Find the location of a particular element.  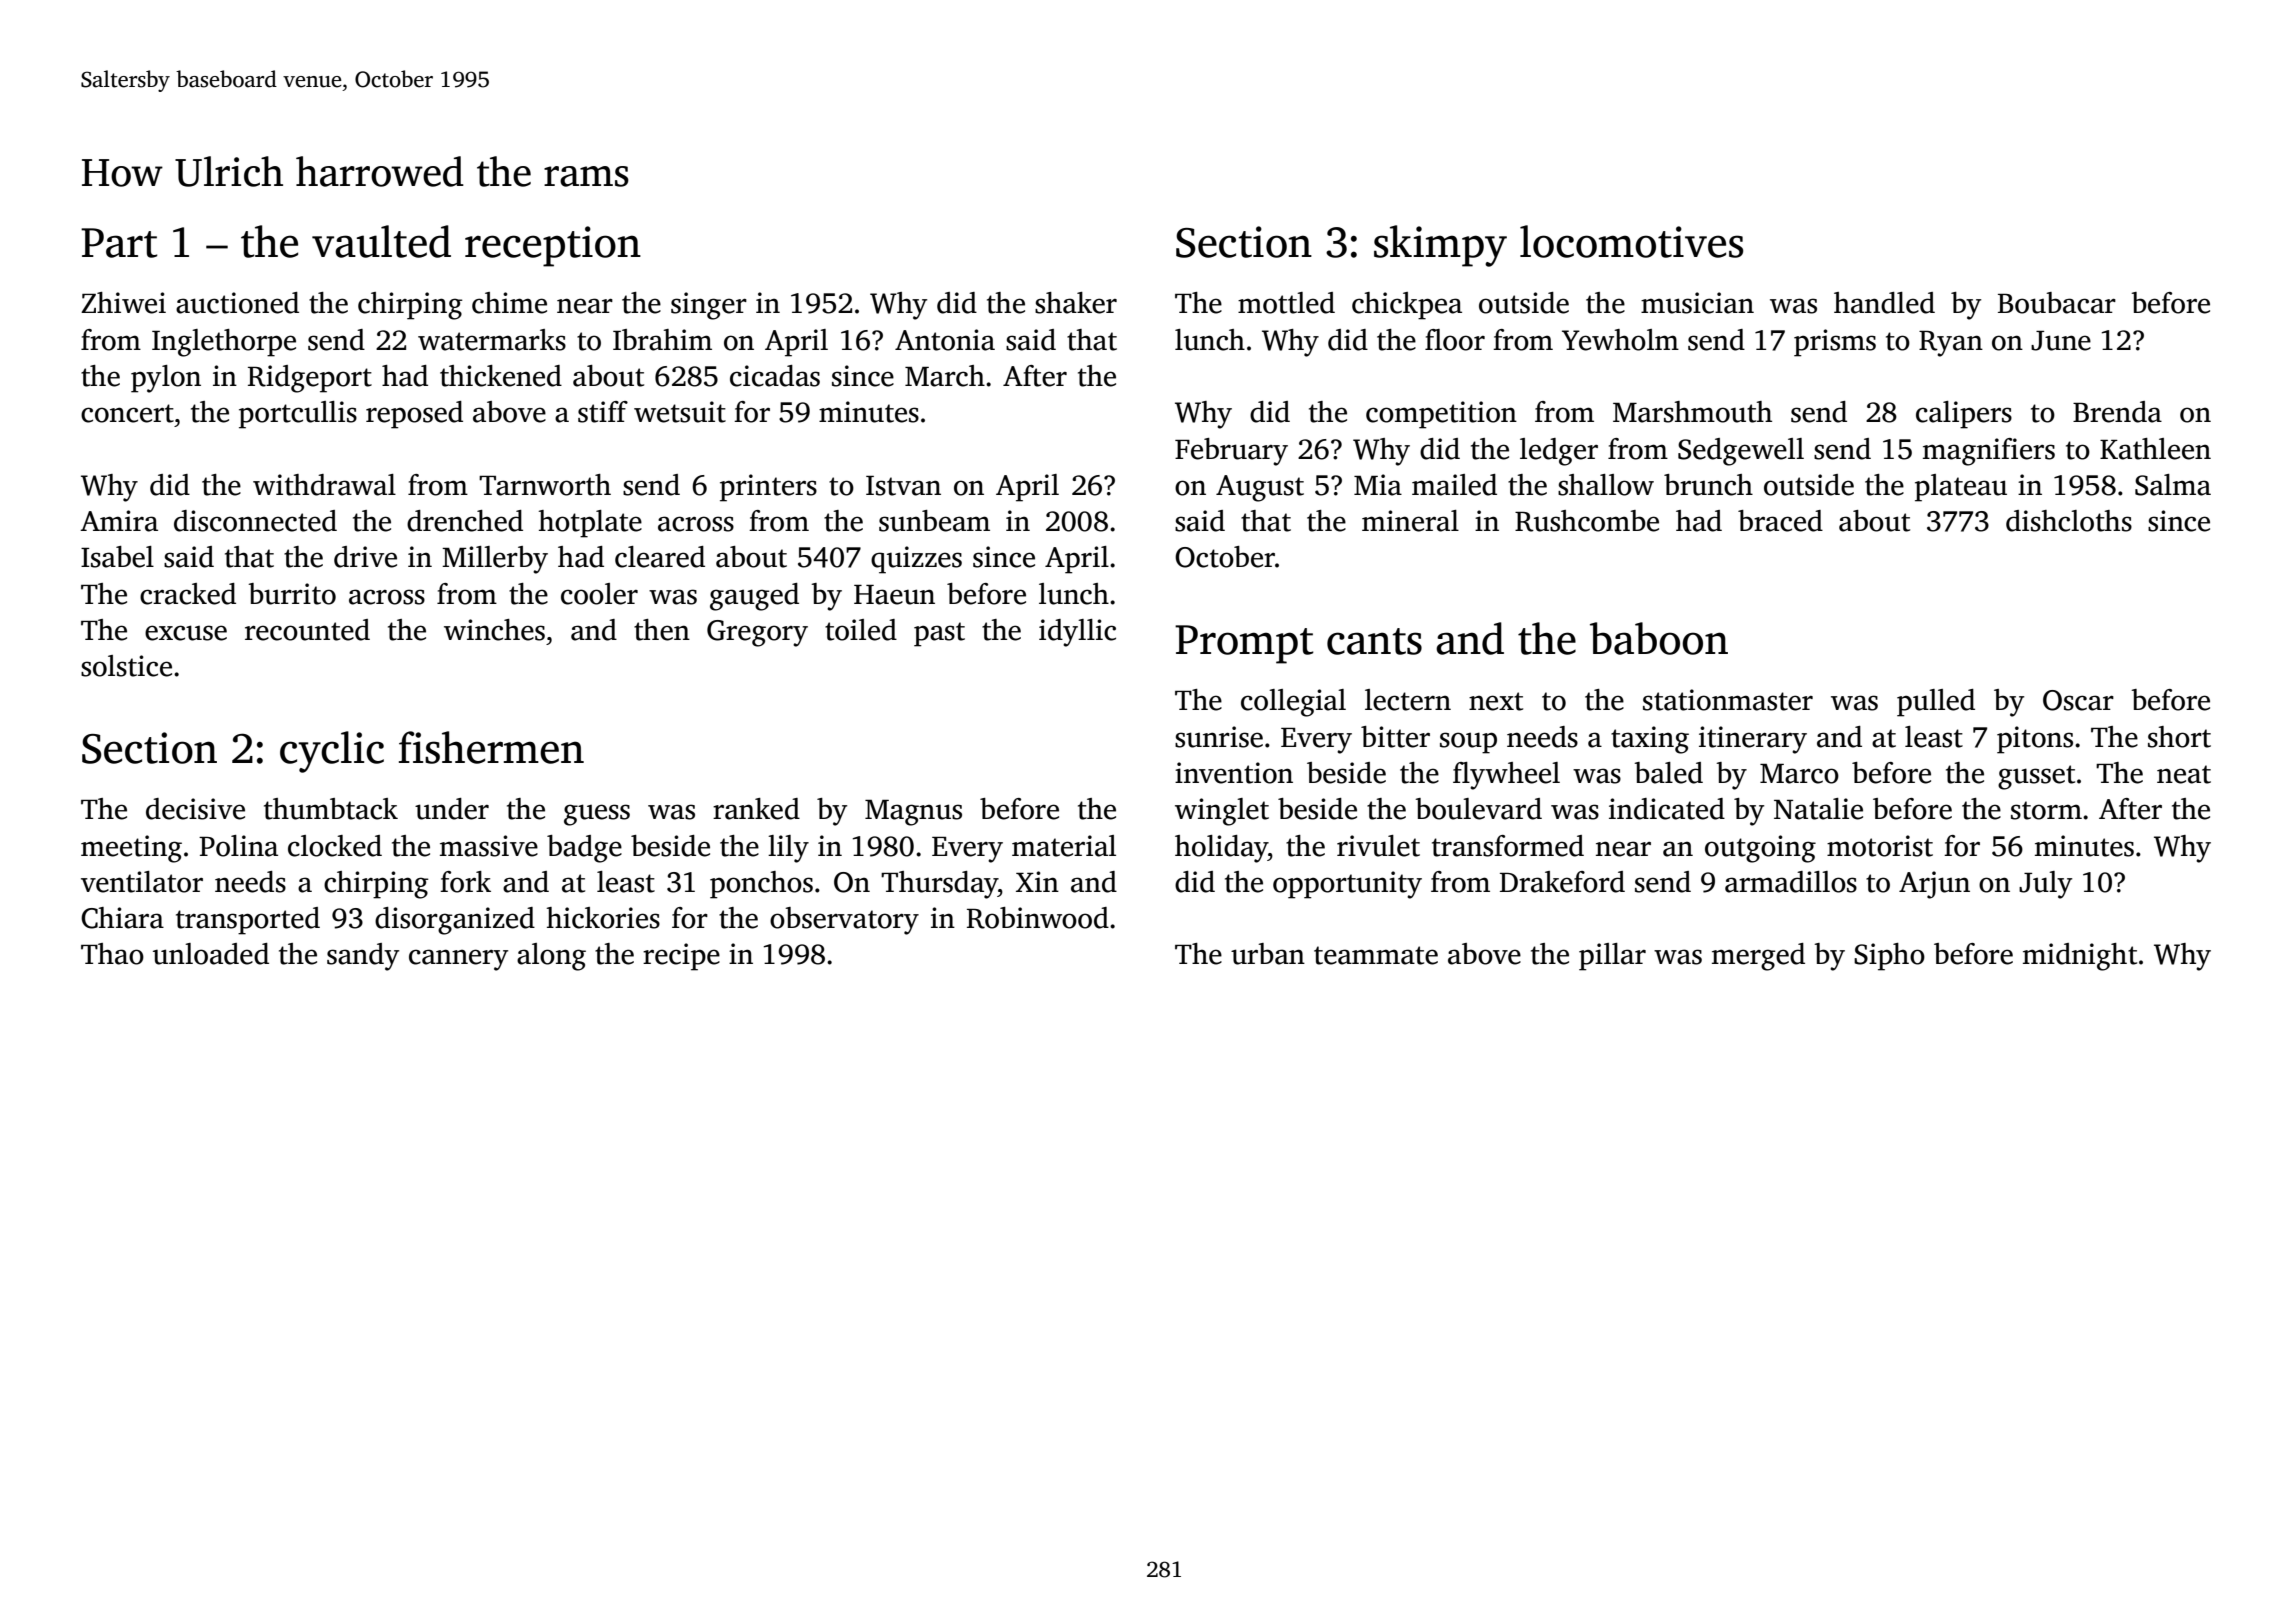

sunrise is located at coordinates (1219, 737).
